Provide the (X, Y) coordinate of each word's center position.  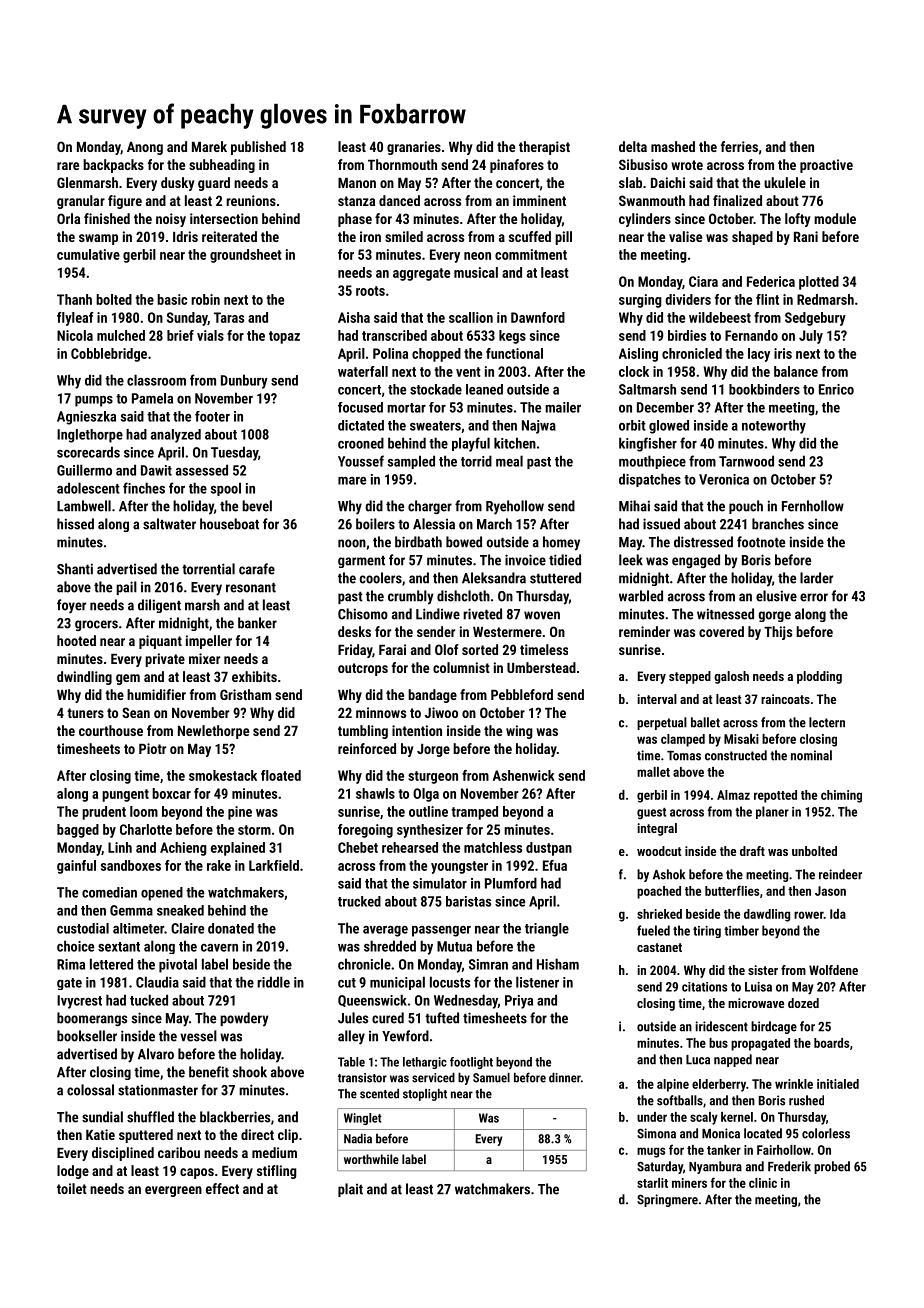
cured (388, 1018)
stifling (277, 1172)
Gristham (245, 694)
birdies (687, 335)
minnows (381, 712)
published (258, 148)
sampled (411, 462)
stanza (356, 201)
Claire (187, 928)
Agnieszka (86, 418)
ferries (739, 146)
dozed (803, 1003)
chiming (841, 796)
